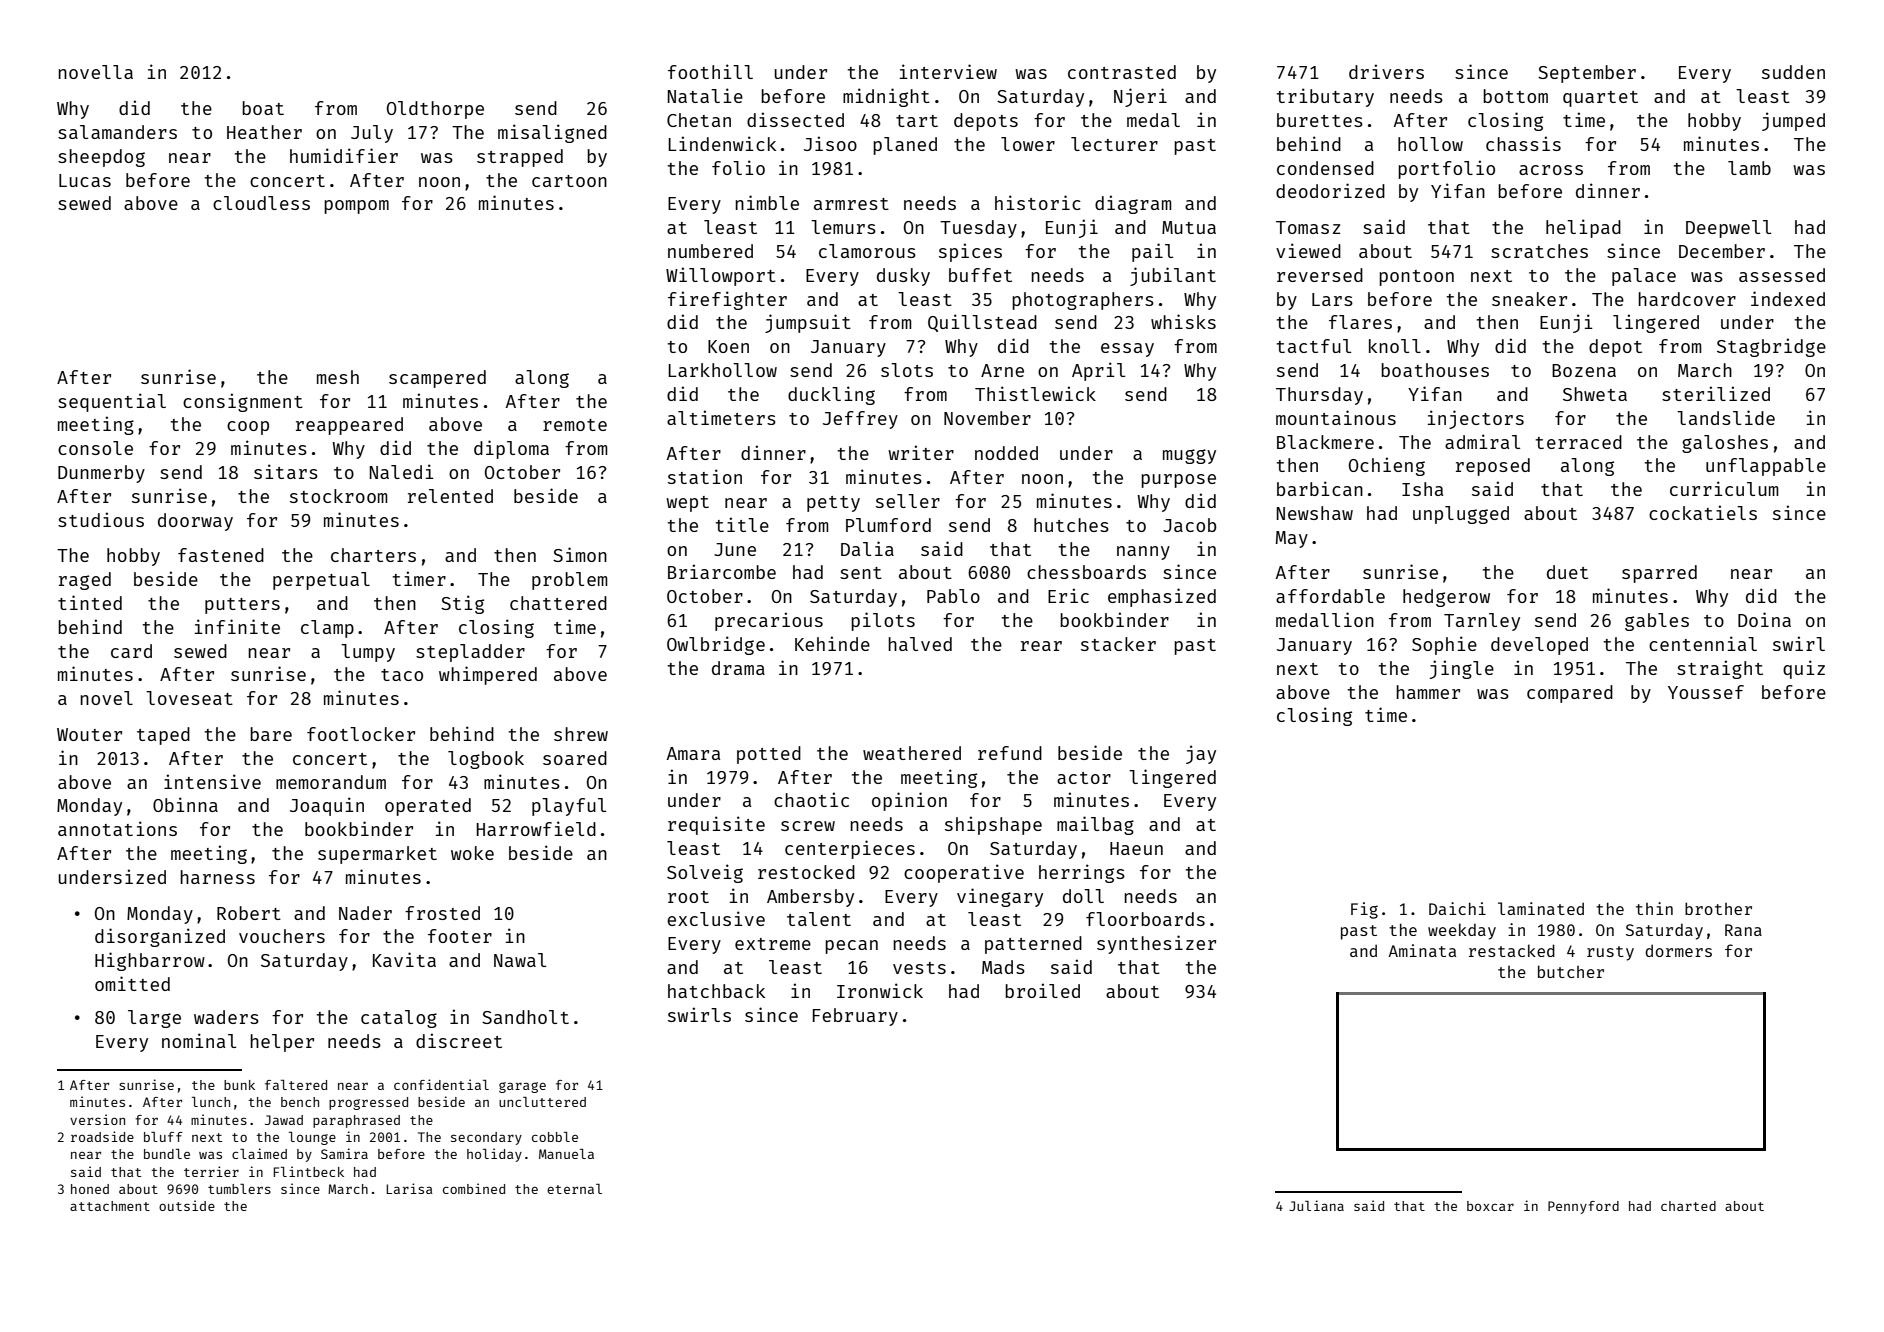 The height and width of the screenshot is (1332, 1884). Describe the element at coordinates (1316, 1205) in the screenshot. I see `Juliana` at that location.
